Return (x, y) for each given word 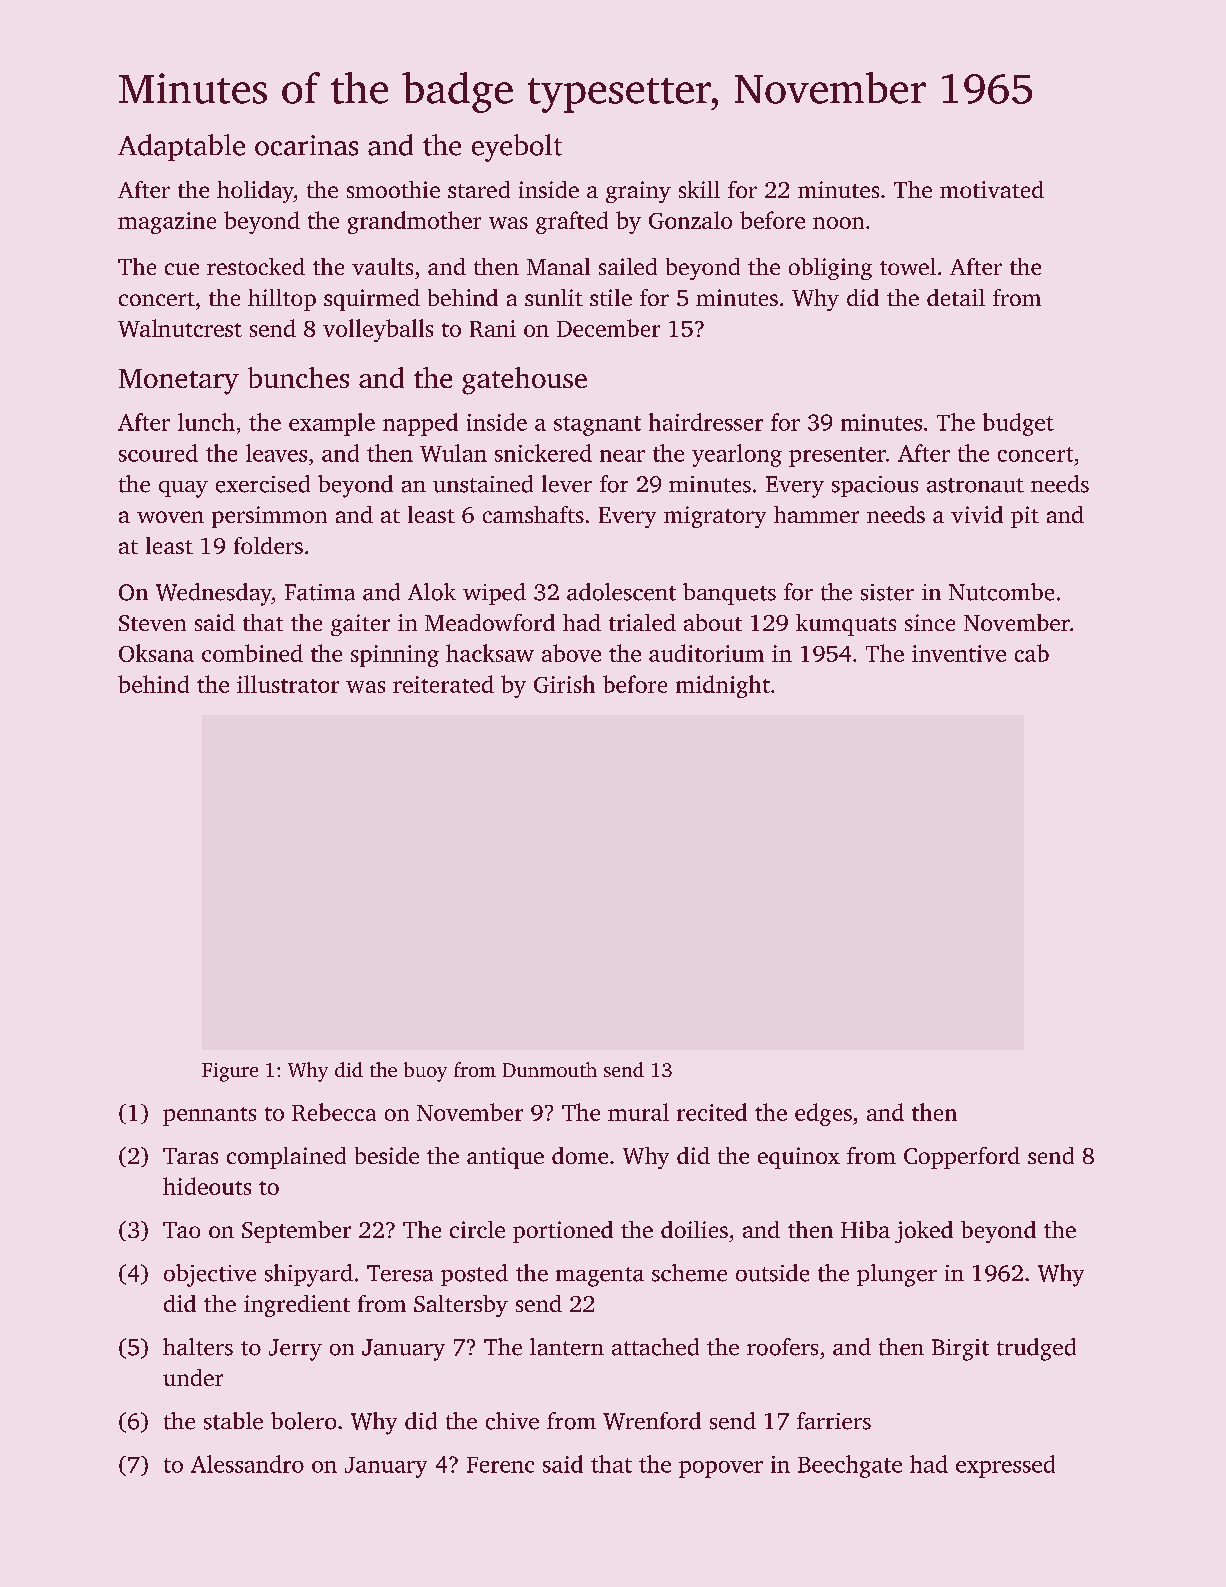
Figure (230, 1072)
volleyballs (378, 330)
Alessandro (247, 1464)
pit (1025, 517)
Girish (564, 684)
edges (823, 1114)
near (622, 456)
